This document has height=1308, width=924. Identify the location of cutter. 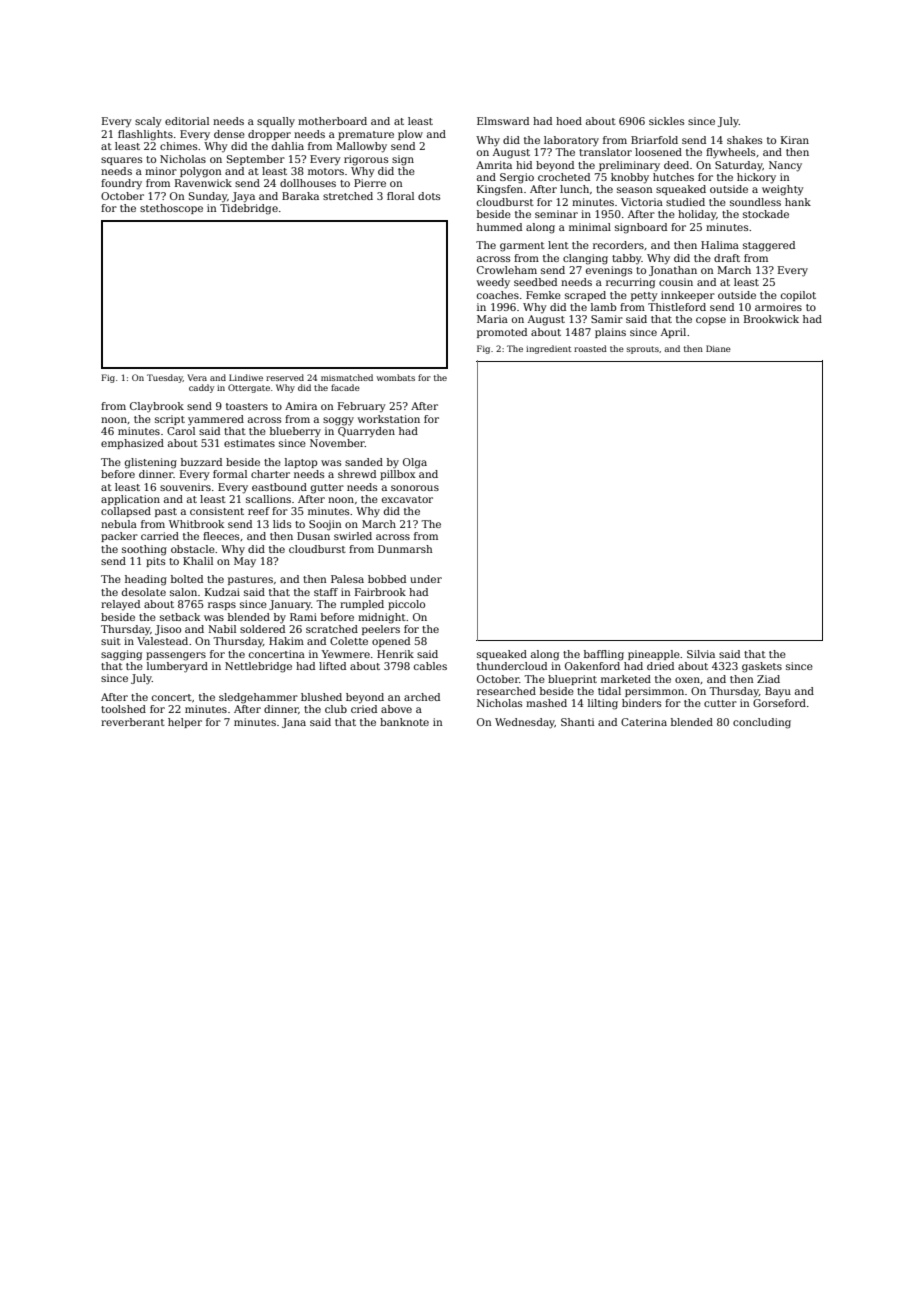
(720, 703).
